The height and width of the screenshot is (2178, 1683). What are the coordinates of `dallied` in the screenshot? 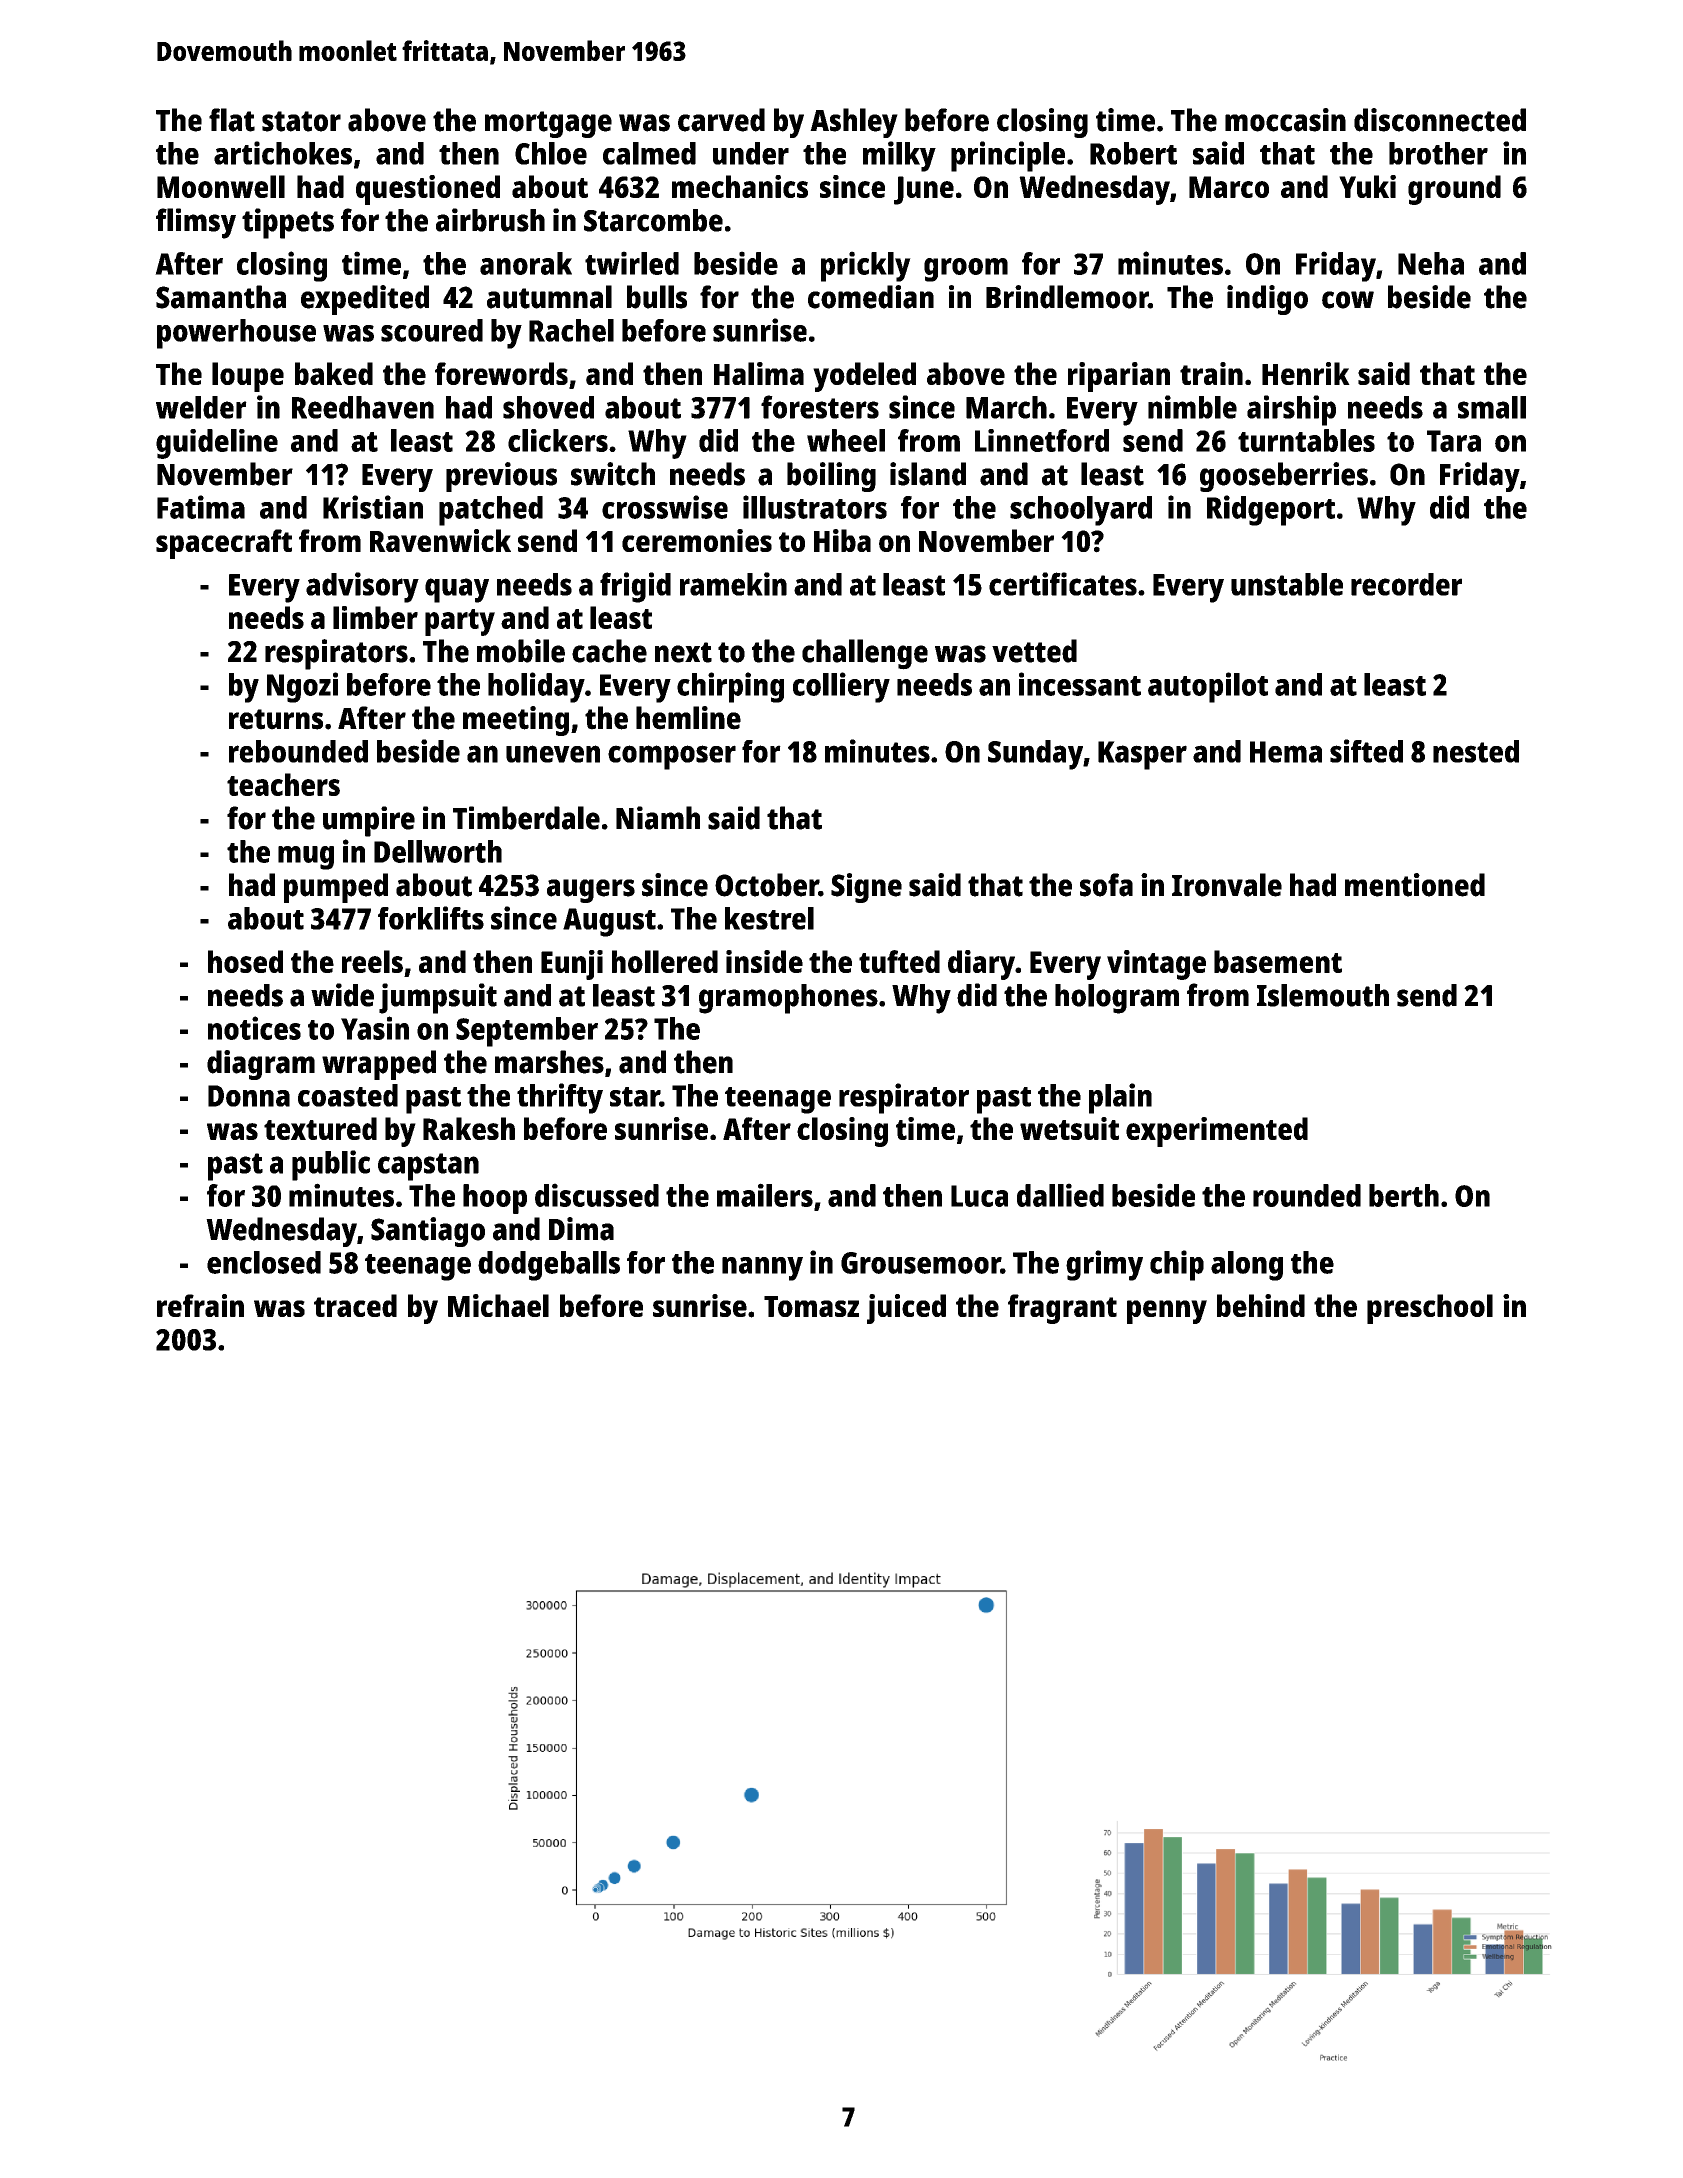 It's located at (1060, 1195).
